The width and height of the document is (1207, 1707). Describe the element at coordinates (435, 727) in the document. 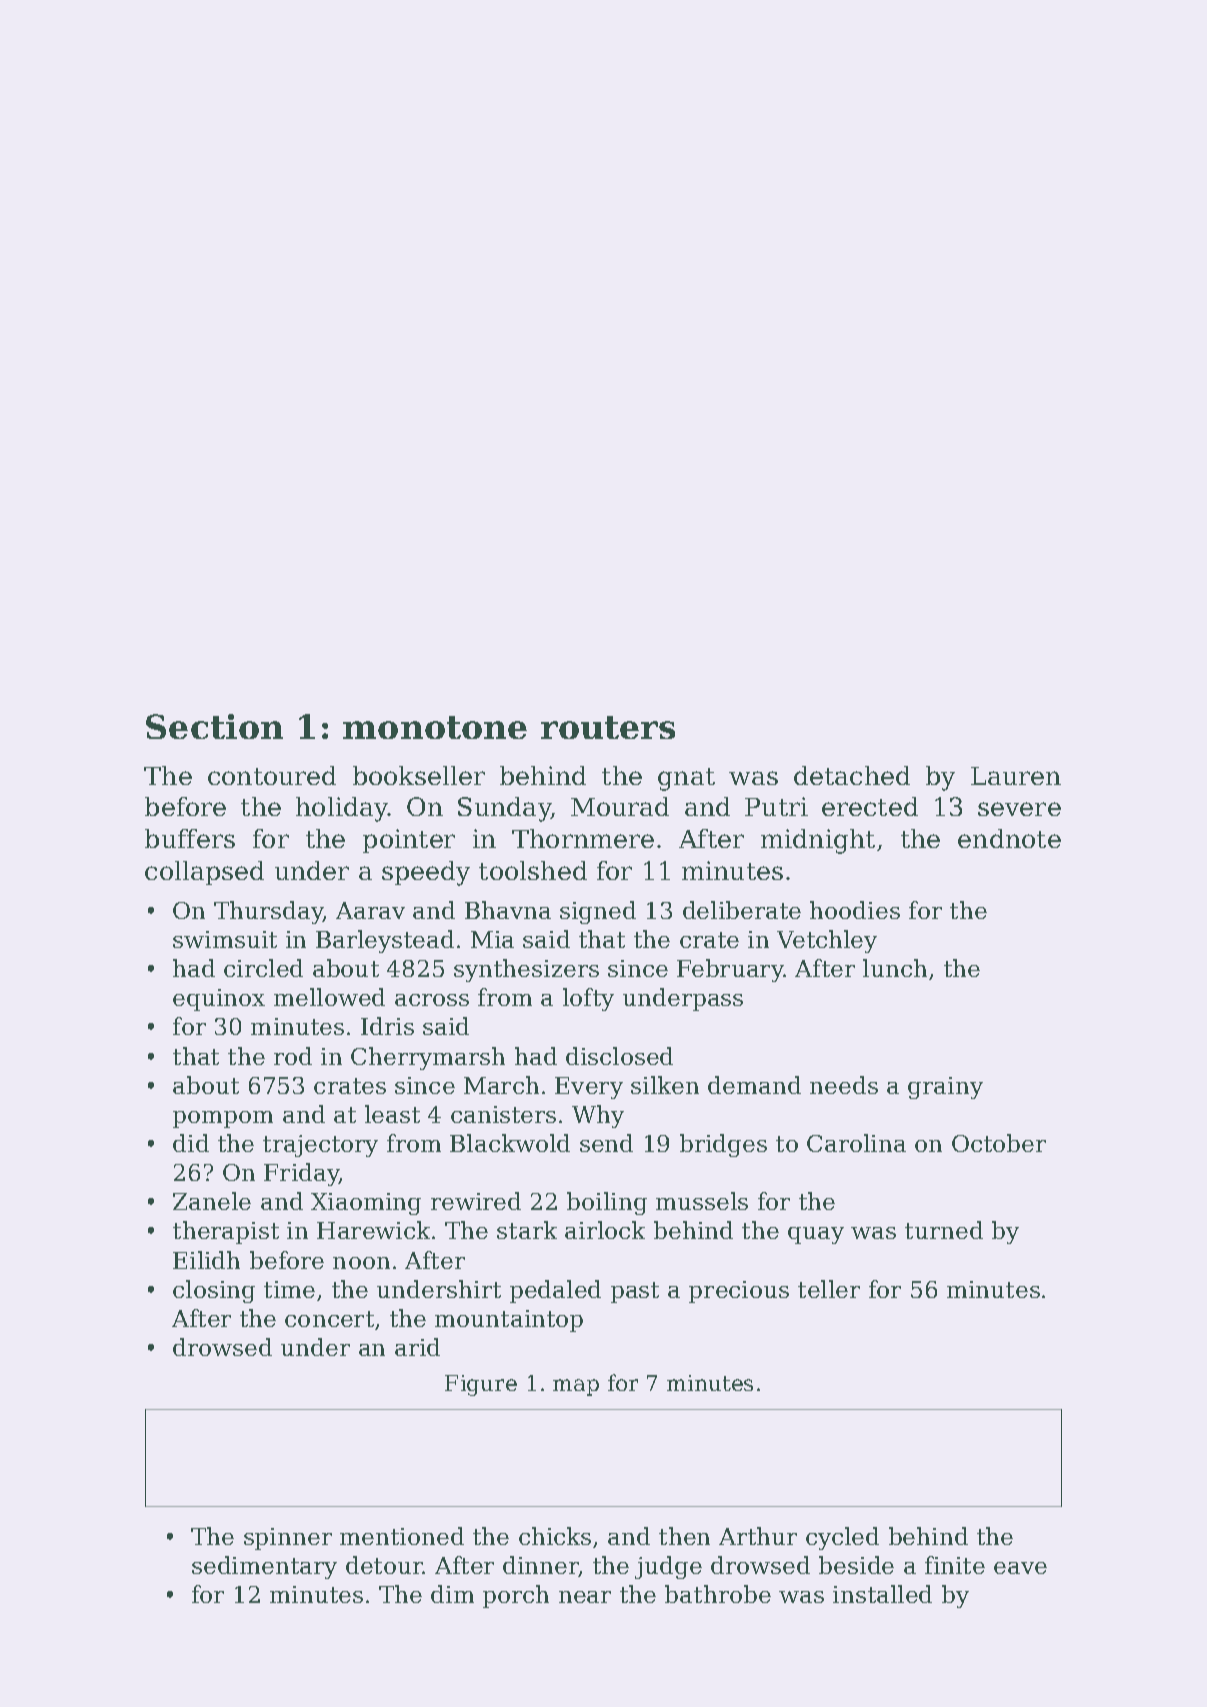

I see `monotone` at that location.
